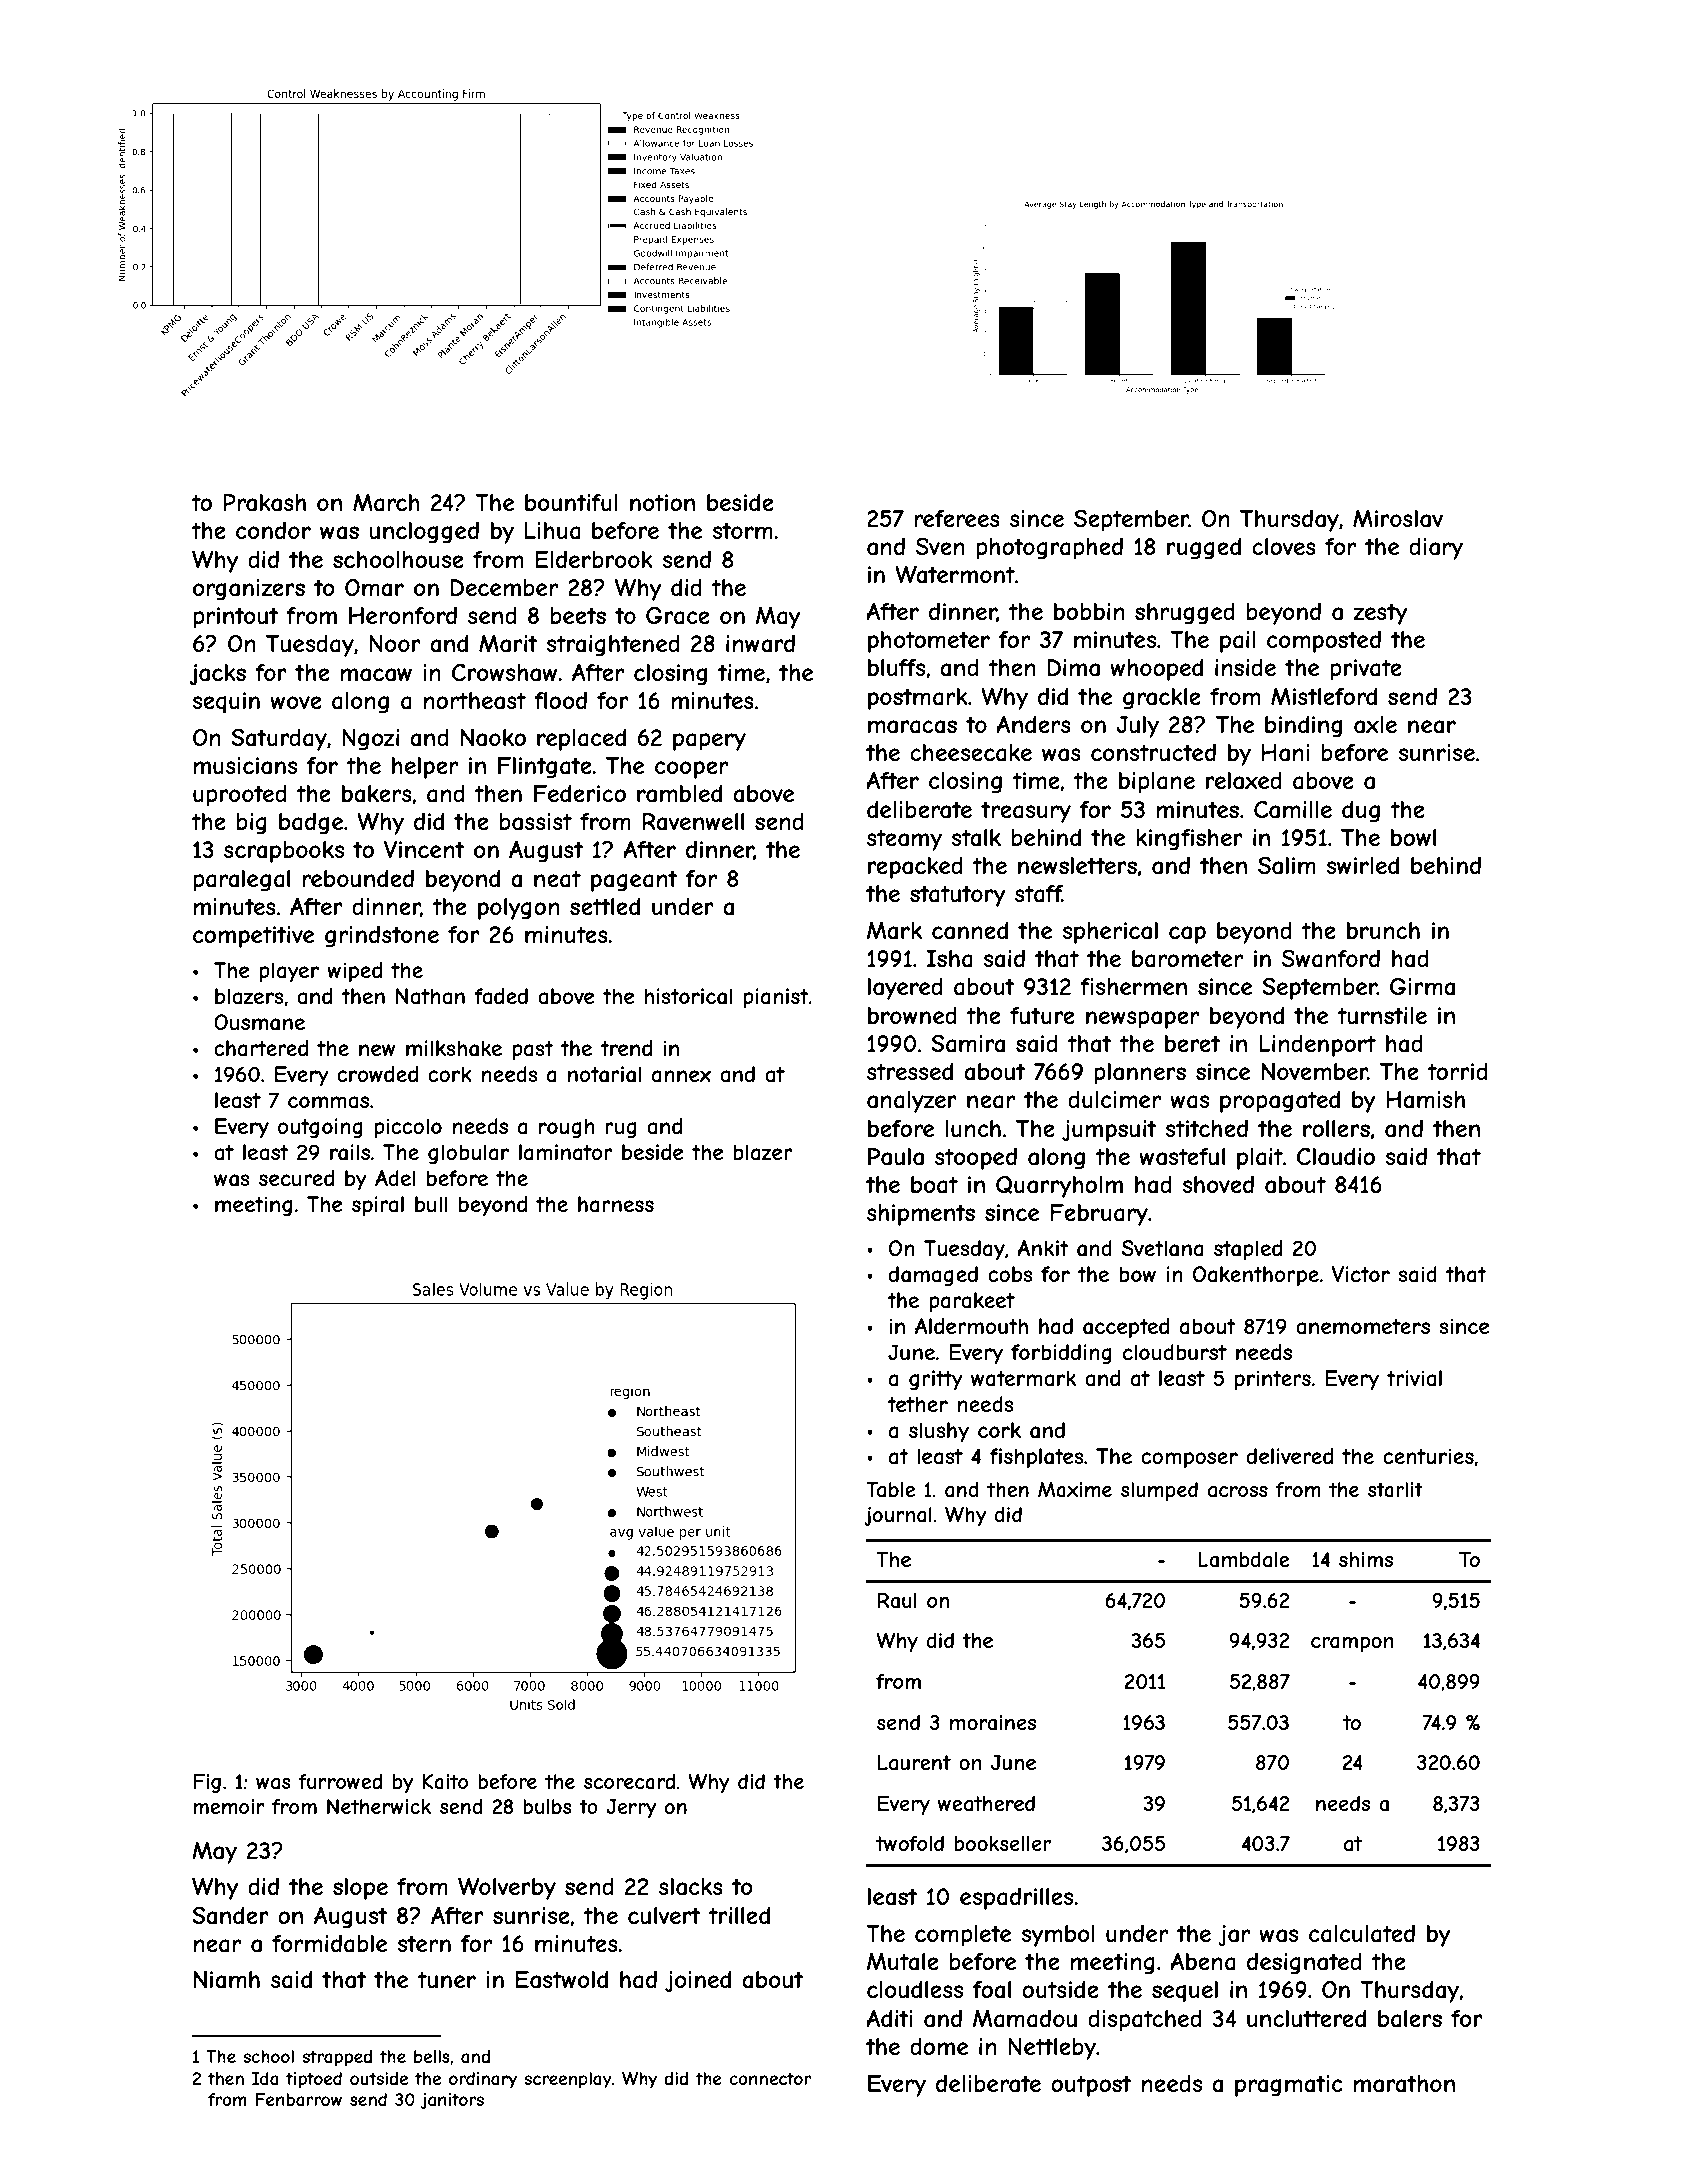  I want to click on furrowed, so click(340, 1781).
